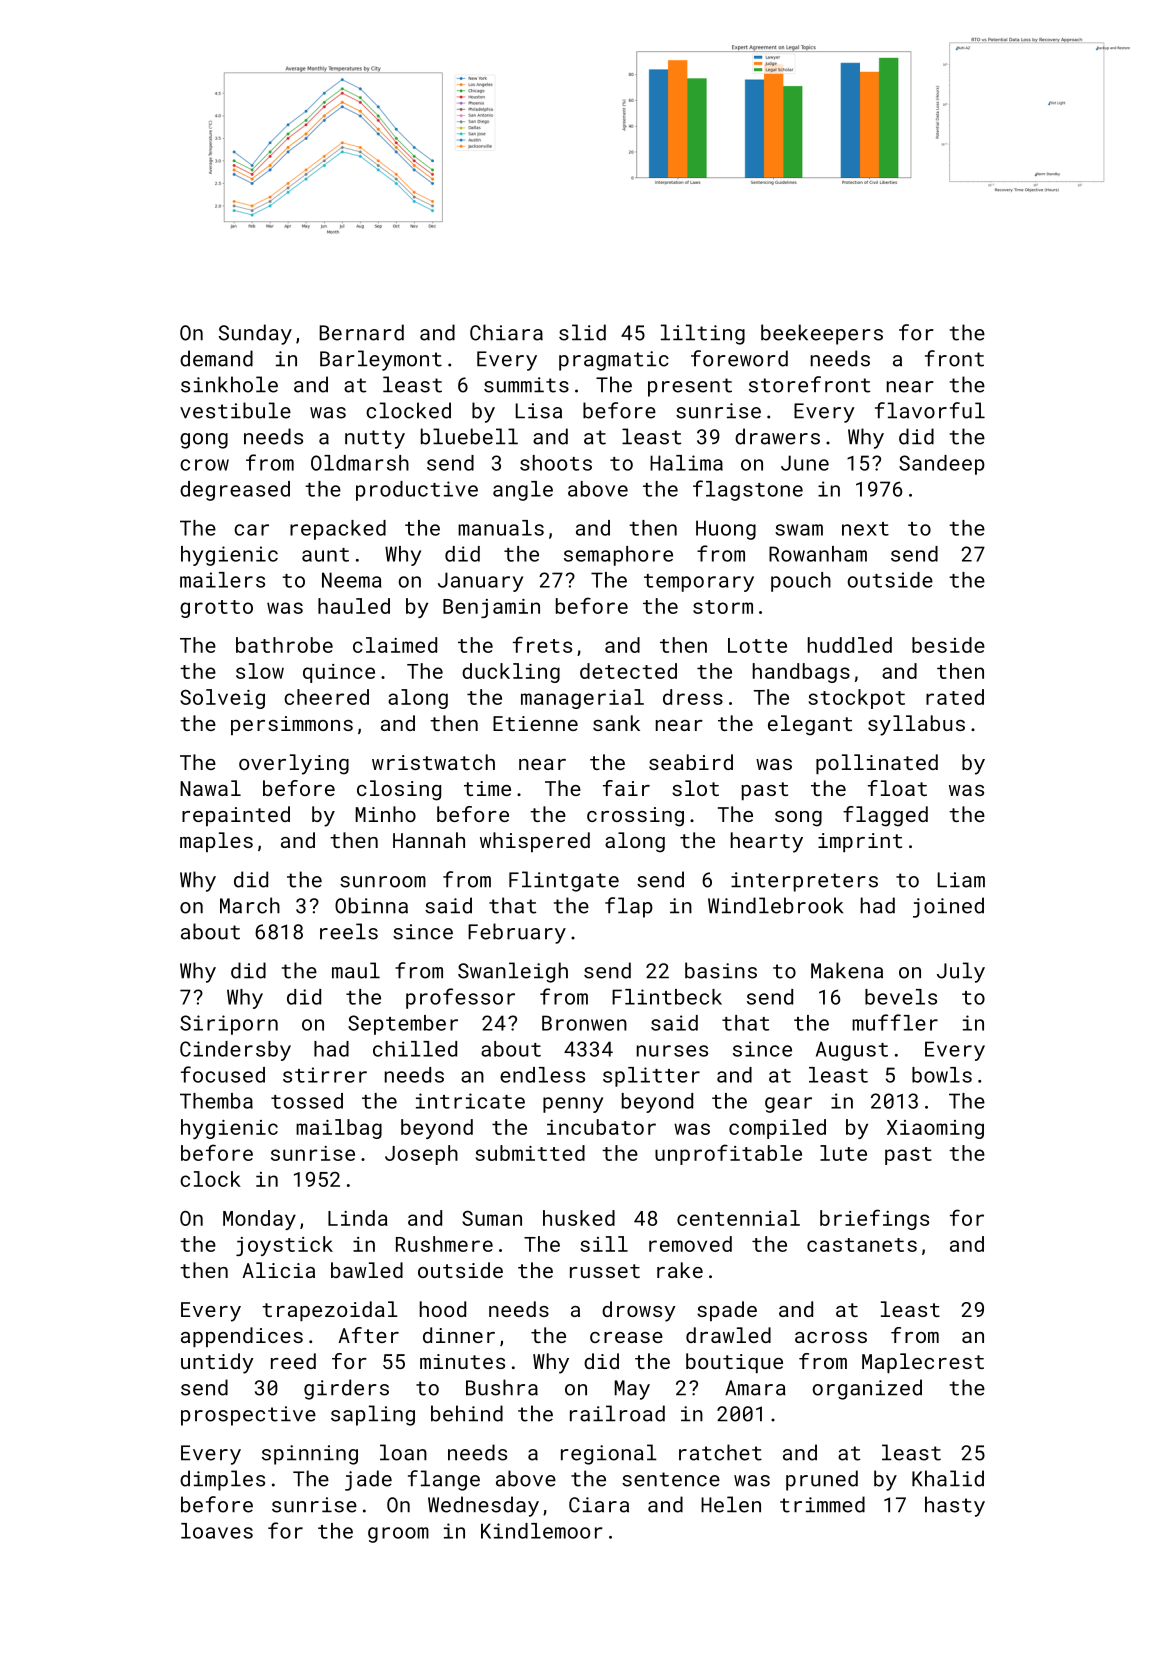 The height and width of the image is (1654, 1165). What do you see at coordinates (935, 1129) in the image?
I see `Xiaoming` at bounding box center [935, 1129].
